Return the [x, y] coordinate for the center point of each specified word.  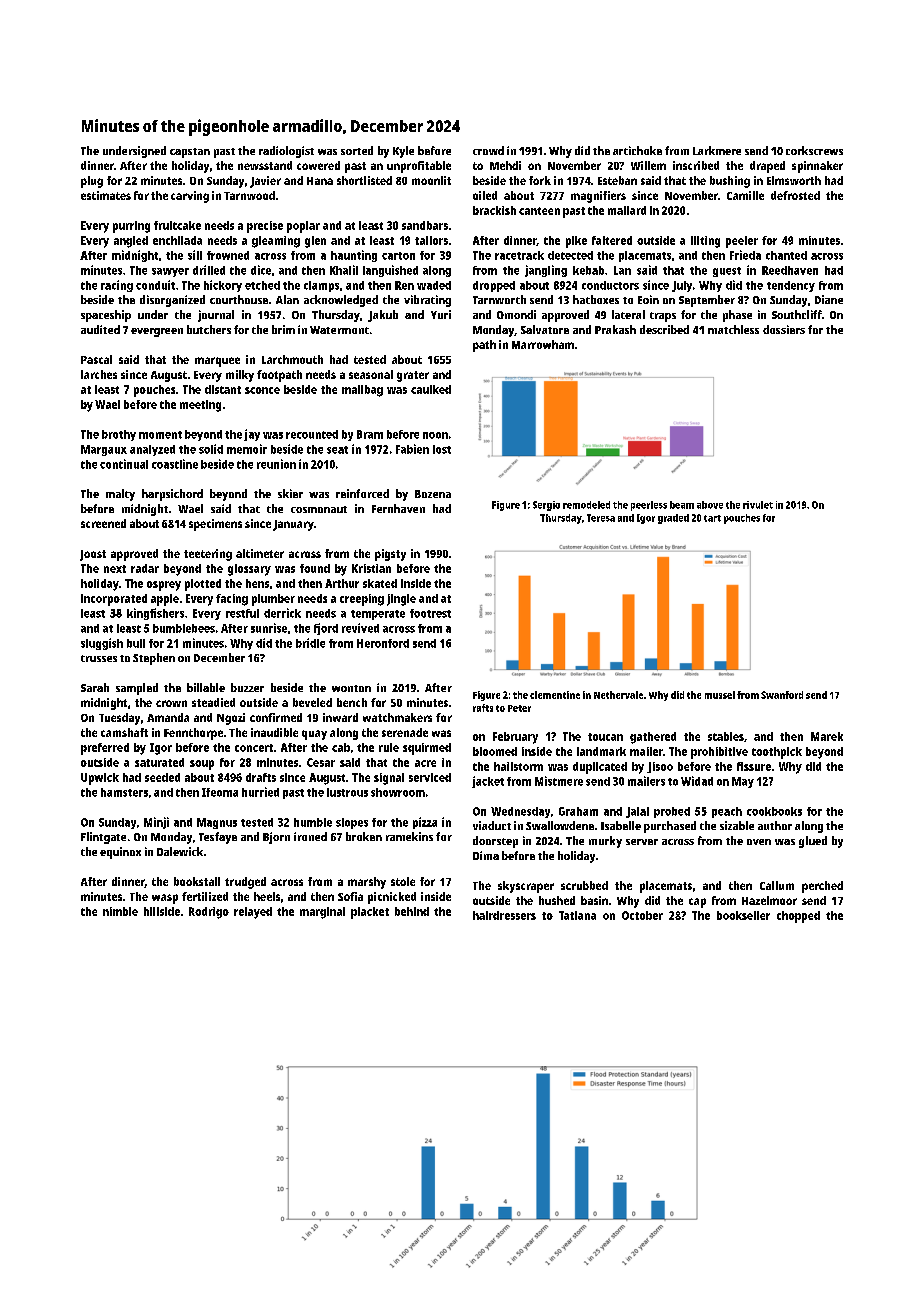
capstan [190, 153]
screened [103, 523]
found [315, 568]
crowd [488, 150]
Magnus [217, 823]
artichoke [637, 150]
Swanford [782, 695]
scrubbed [584, 885]
